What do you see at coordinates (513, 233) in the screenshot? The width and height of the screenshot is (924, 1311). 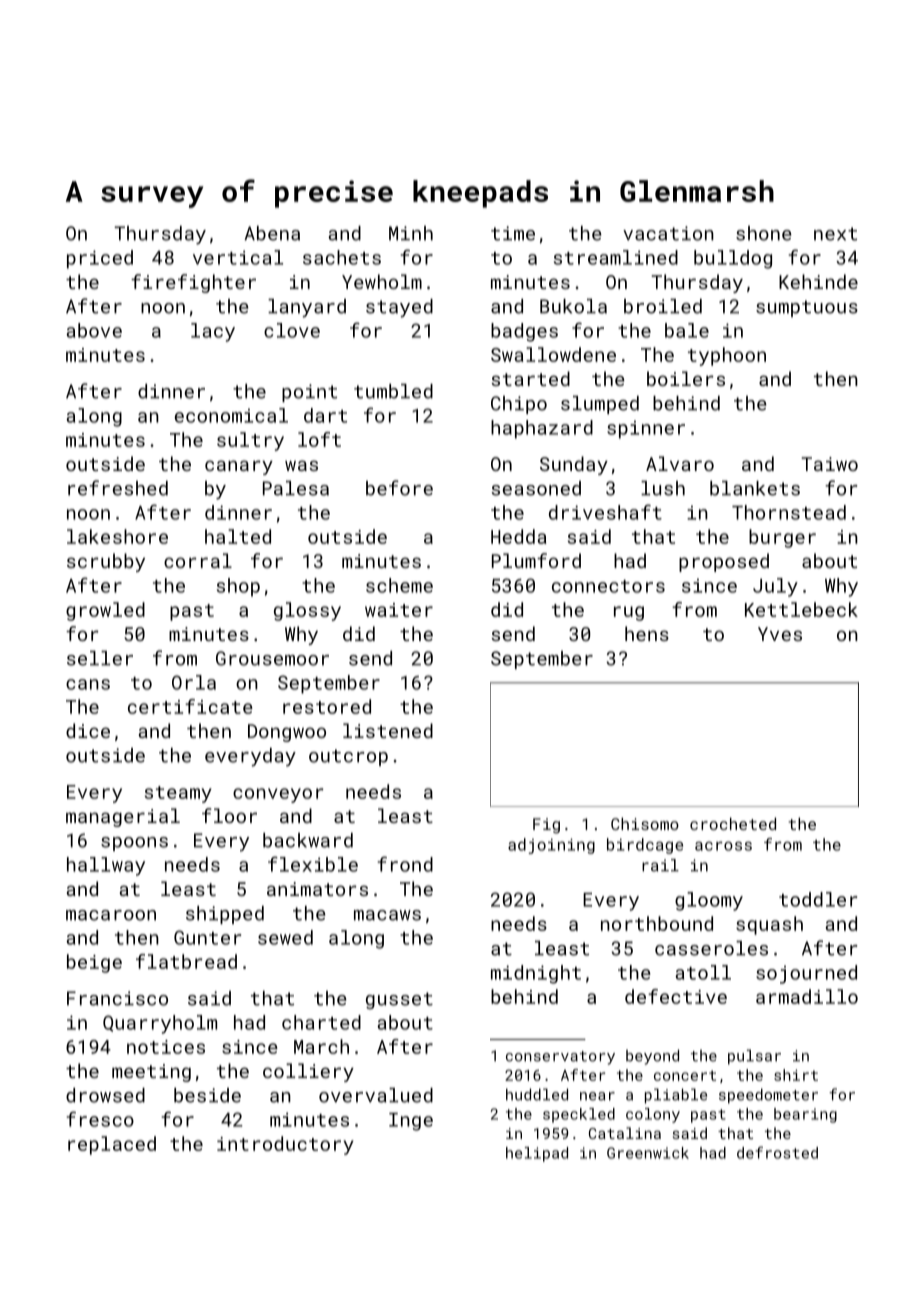 I see `time` at bounding box center [513, 233].
